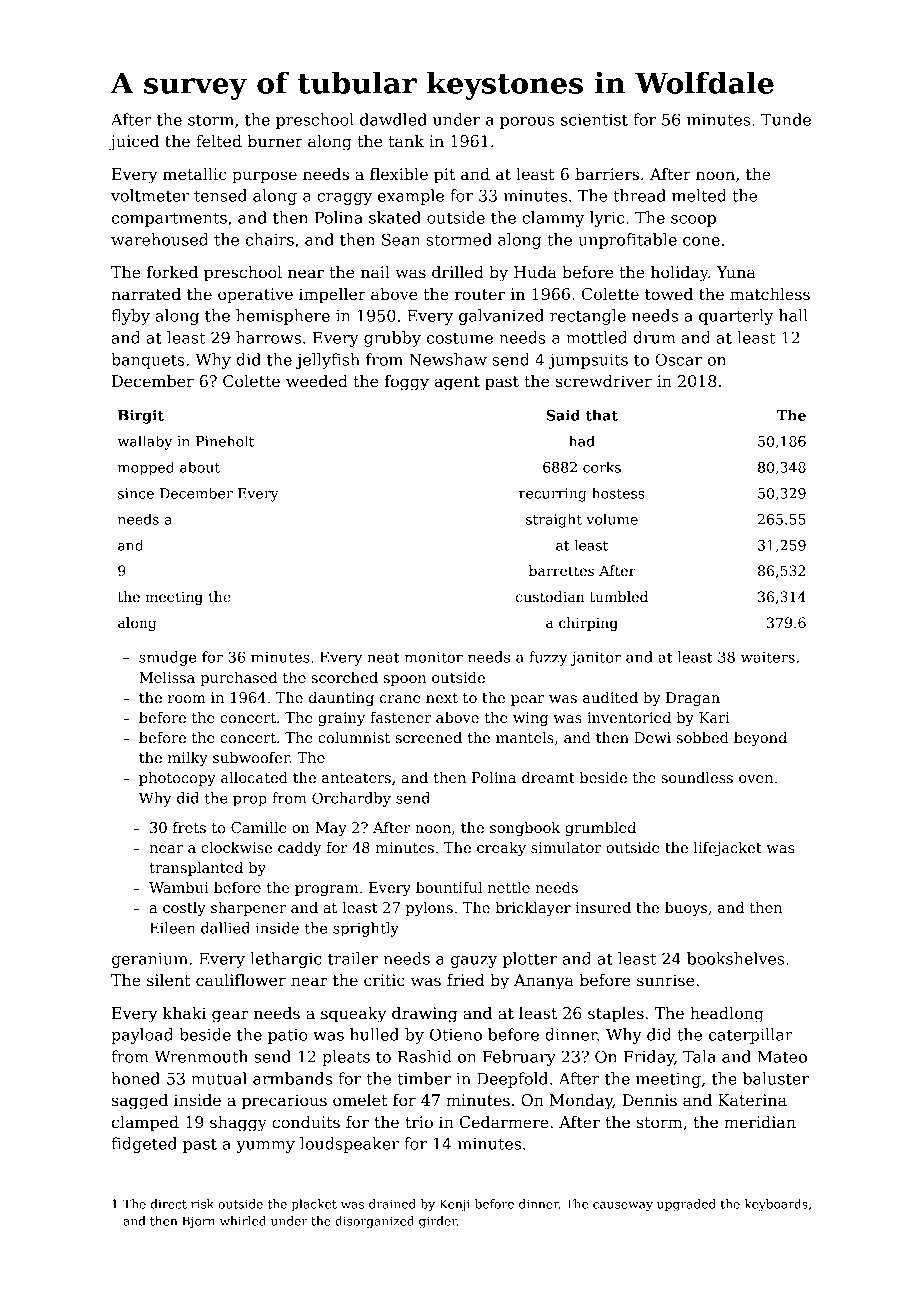  What do you see at coordinates (714, 717) in the screenshot?
I see `Kari` at bounding box center [714, 717].
